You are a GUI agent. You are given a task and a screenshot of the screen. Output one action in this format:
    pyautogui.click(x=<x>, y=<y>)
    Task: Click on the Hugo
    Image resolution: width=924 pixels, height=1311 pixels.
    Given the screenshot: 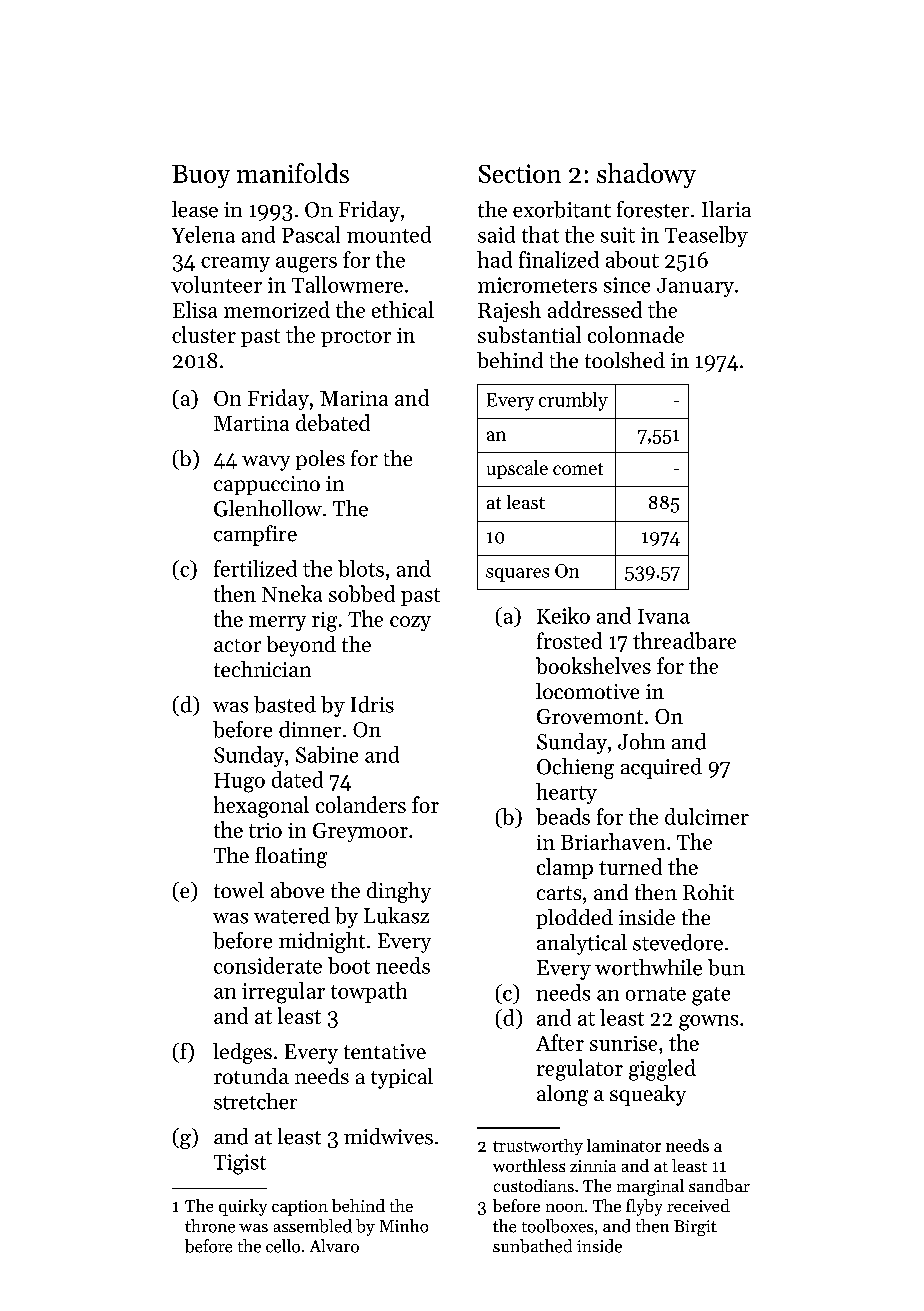 What is the action you would take?
    pyautogui.click(x=239, y=783)
